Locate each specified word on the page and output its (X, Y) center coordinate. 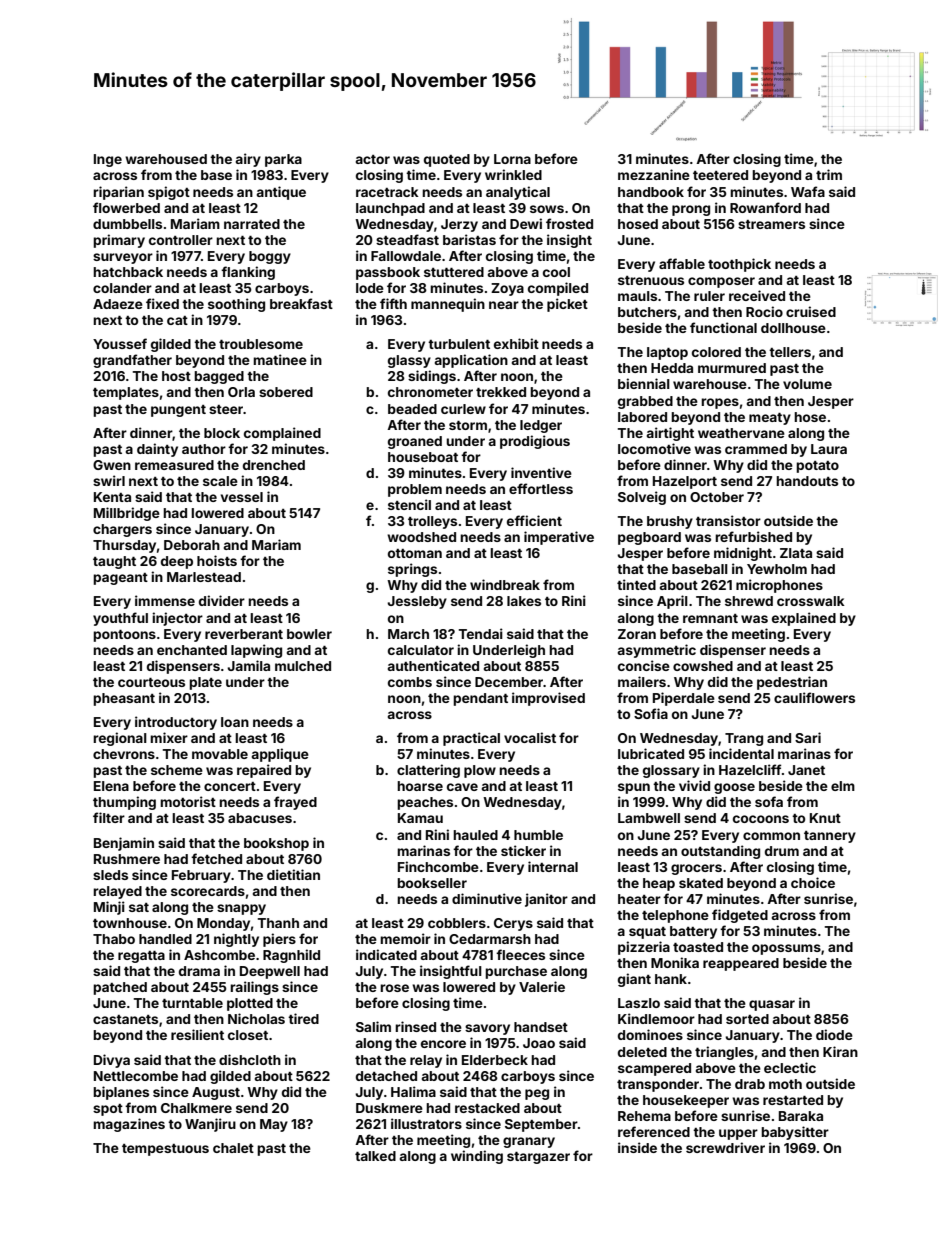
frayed (295, 803)
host (176, 376)
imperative (559, 538)
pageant (120, 579)
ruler (709, 296)
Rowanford (765, 207)
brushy (670, 522)
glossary (671, 771)
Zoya (507, 289)
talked (375, 1156)
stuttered (454, 272)
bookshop (276, 844)
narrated (252, 224)
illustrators (426, 1123)
